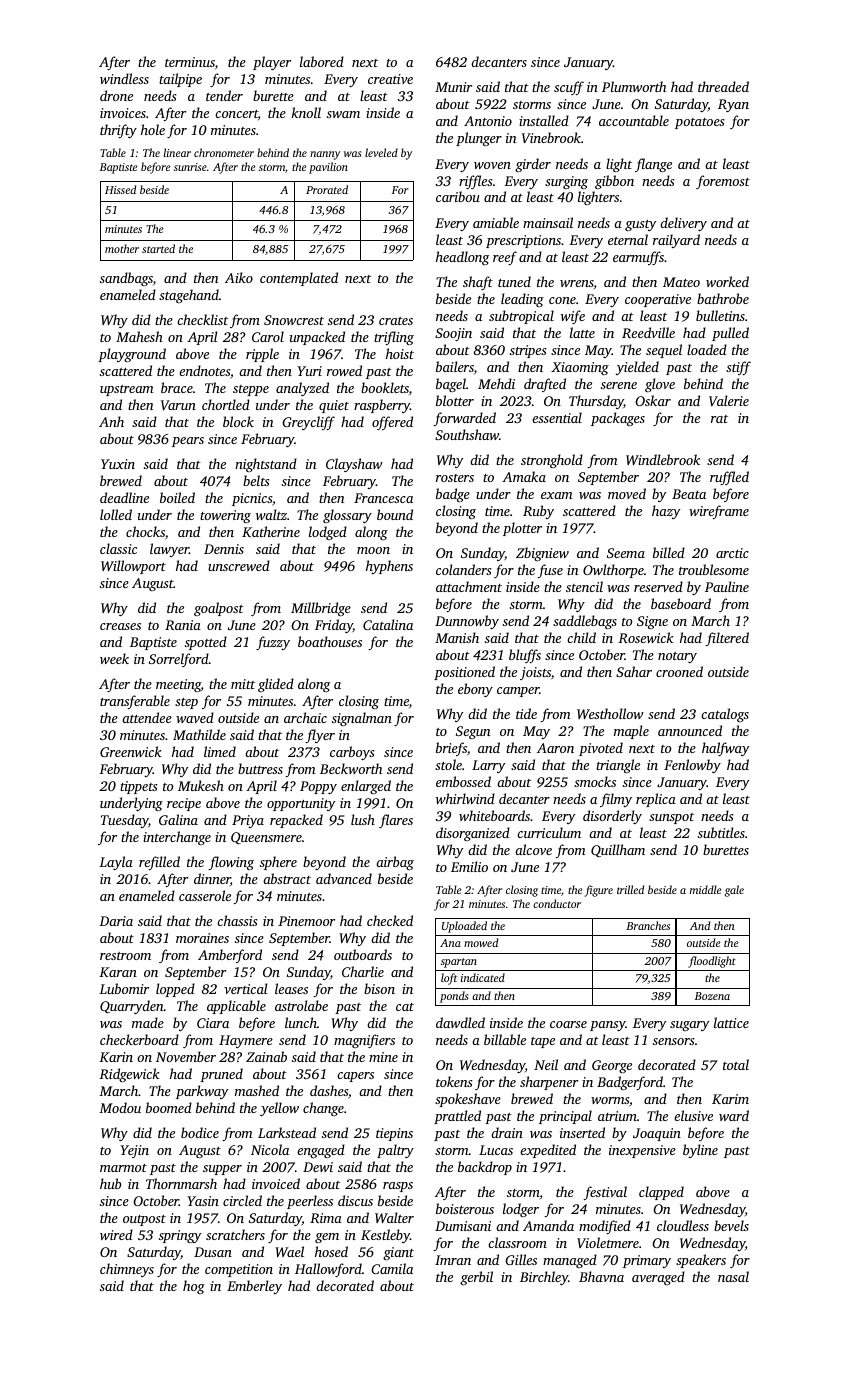 The height and width of the image is (1400, 849). What do you see at coordinates (660, 385) in the image?
I see `glove` at bounding box center [660, 385].
